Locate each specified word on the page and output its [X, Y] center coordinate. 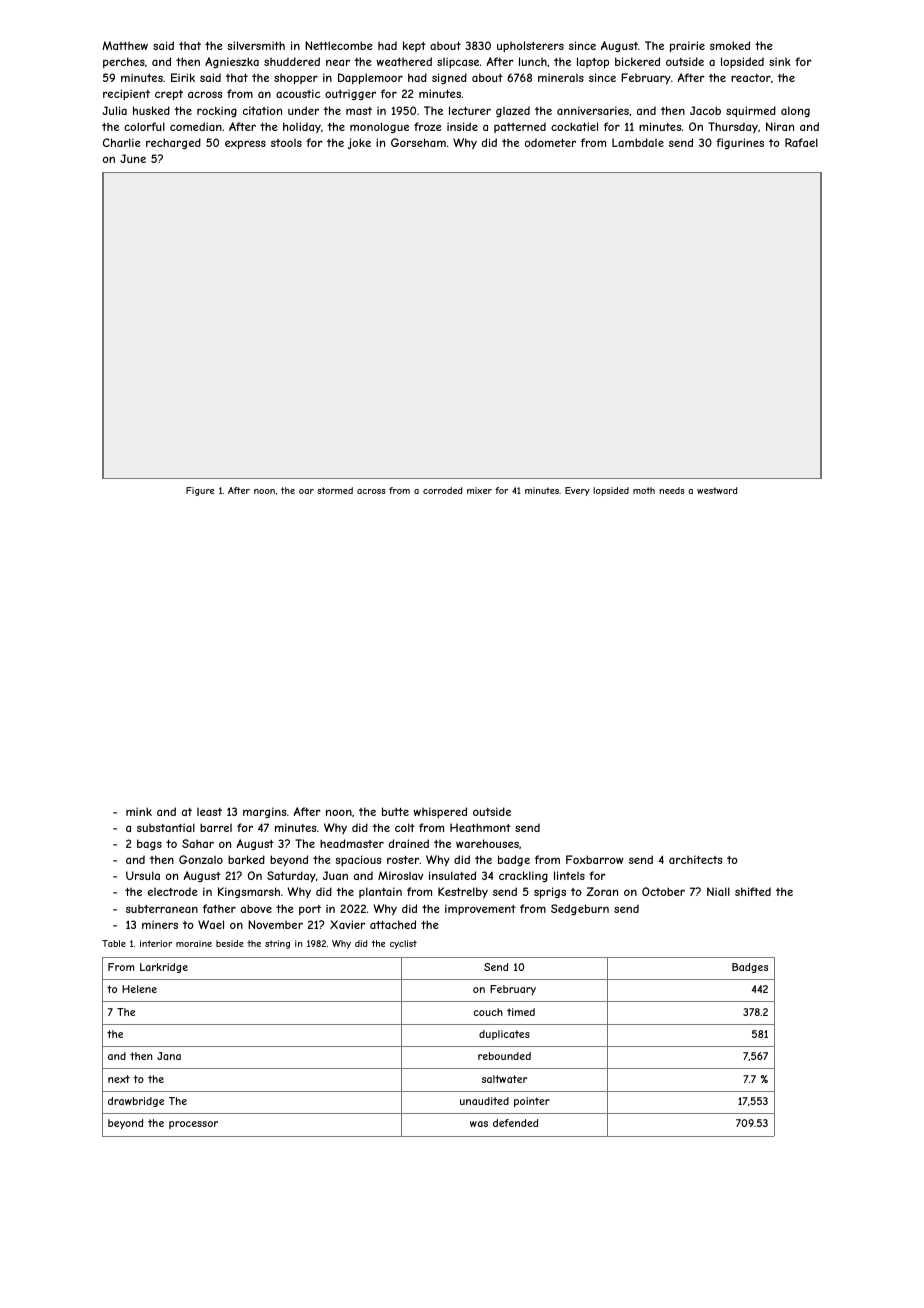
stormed [335, 490]
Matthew [125, 45]
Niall [718, 891]
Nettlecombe [339, 45]
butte [395, 811]
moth [644, 490]
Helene [139, 989]
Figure [200, 491]
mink [139, 811]
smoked [730, 45]
